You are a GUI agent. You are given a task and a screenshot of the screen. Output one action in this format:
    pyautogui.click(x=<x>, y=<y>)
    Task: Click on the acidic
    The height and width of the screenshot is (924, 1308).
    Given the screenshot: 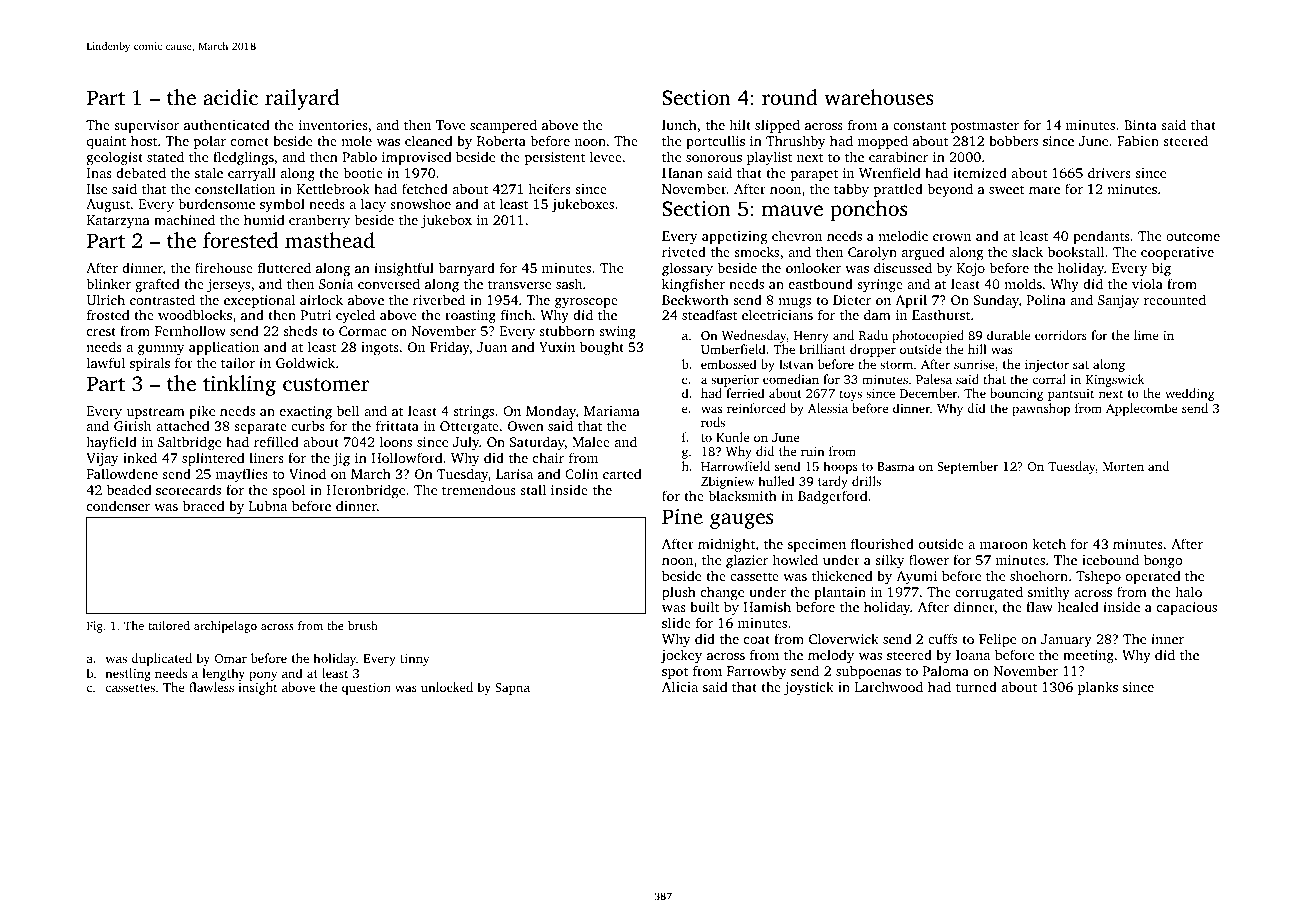 What is the action you would take?
    pyautogui.click(x=230, y=97)
